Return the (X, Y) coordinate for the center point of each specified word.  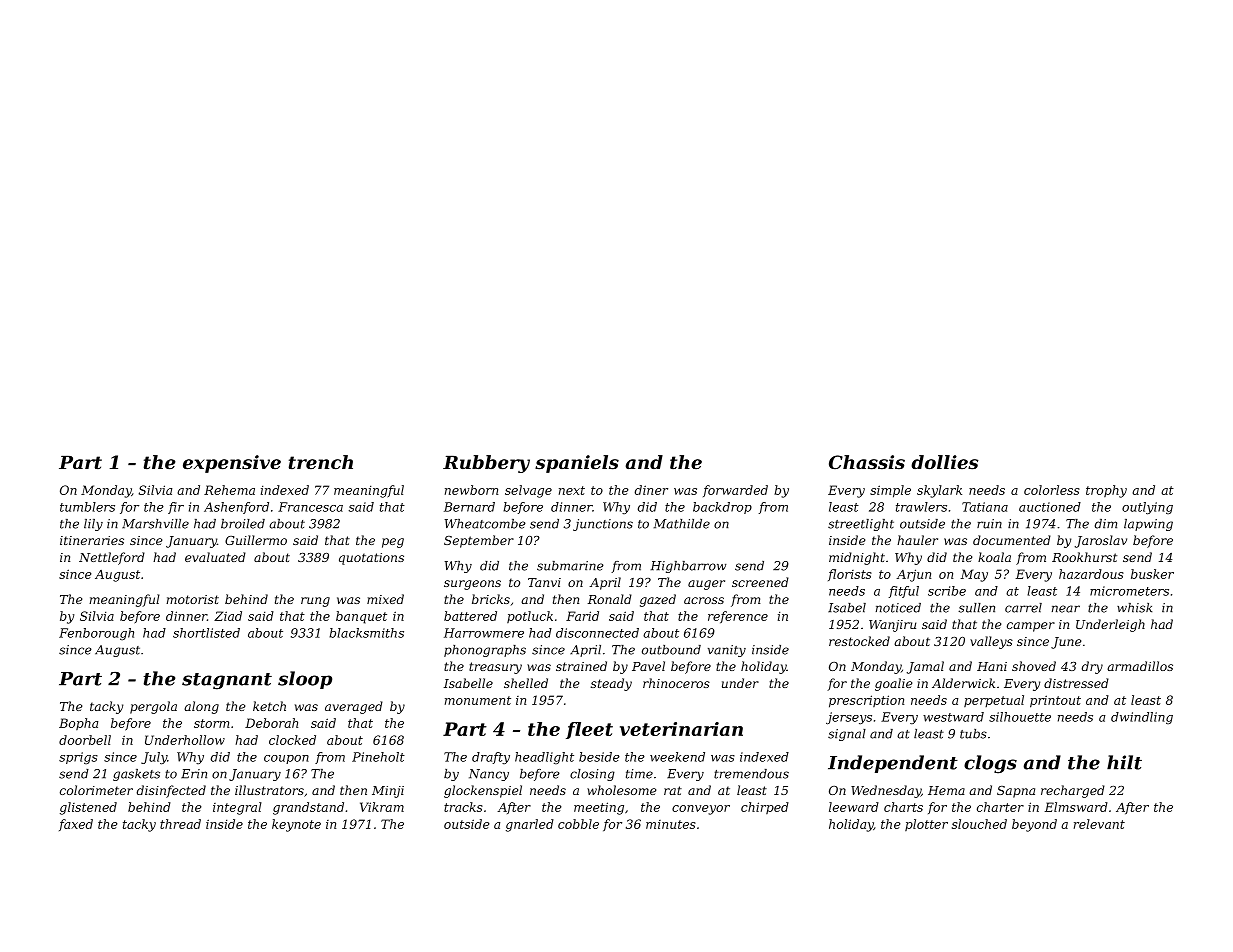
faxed (76, 825)
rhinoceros (676, 683)
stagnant (227, 681)
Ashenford (236, 508)
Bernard (469, 507)
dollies (944, 462)
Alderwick (963, 683)
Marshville (155, 524)
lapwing (1148, 525)
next (572, 490)
